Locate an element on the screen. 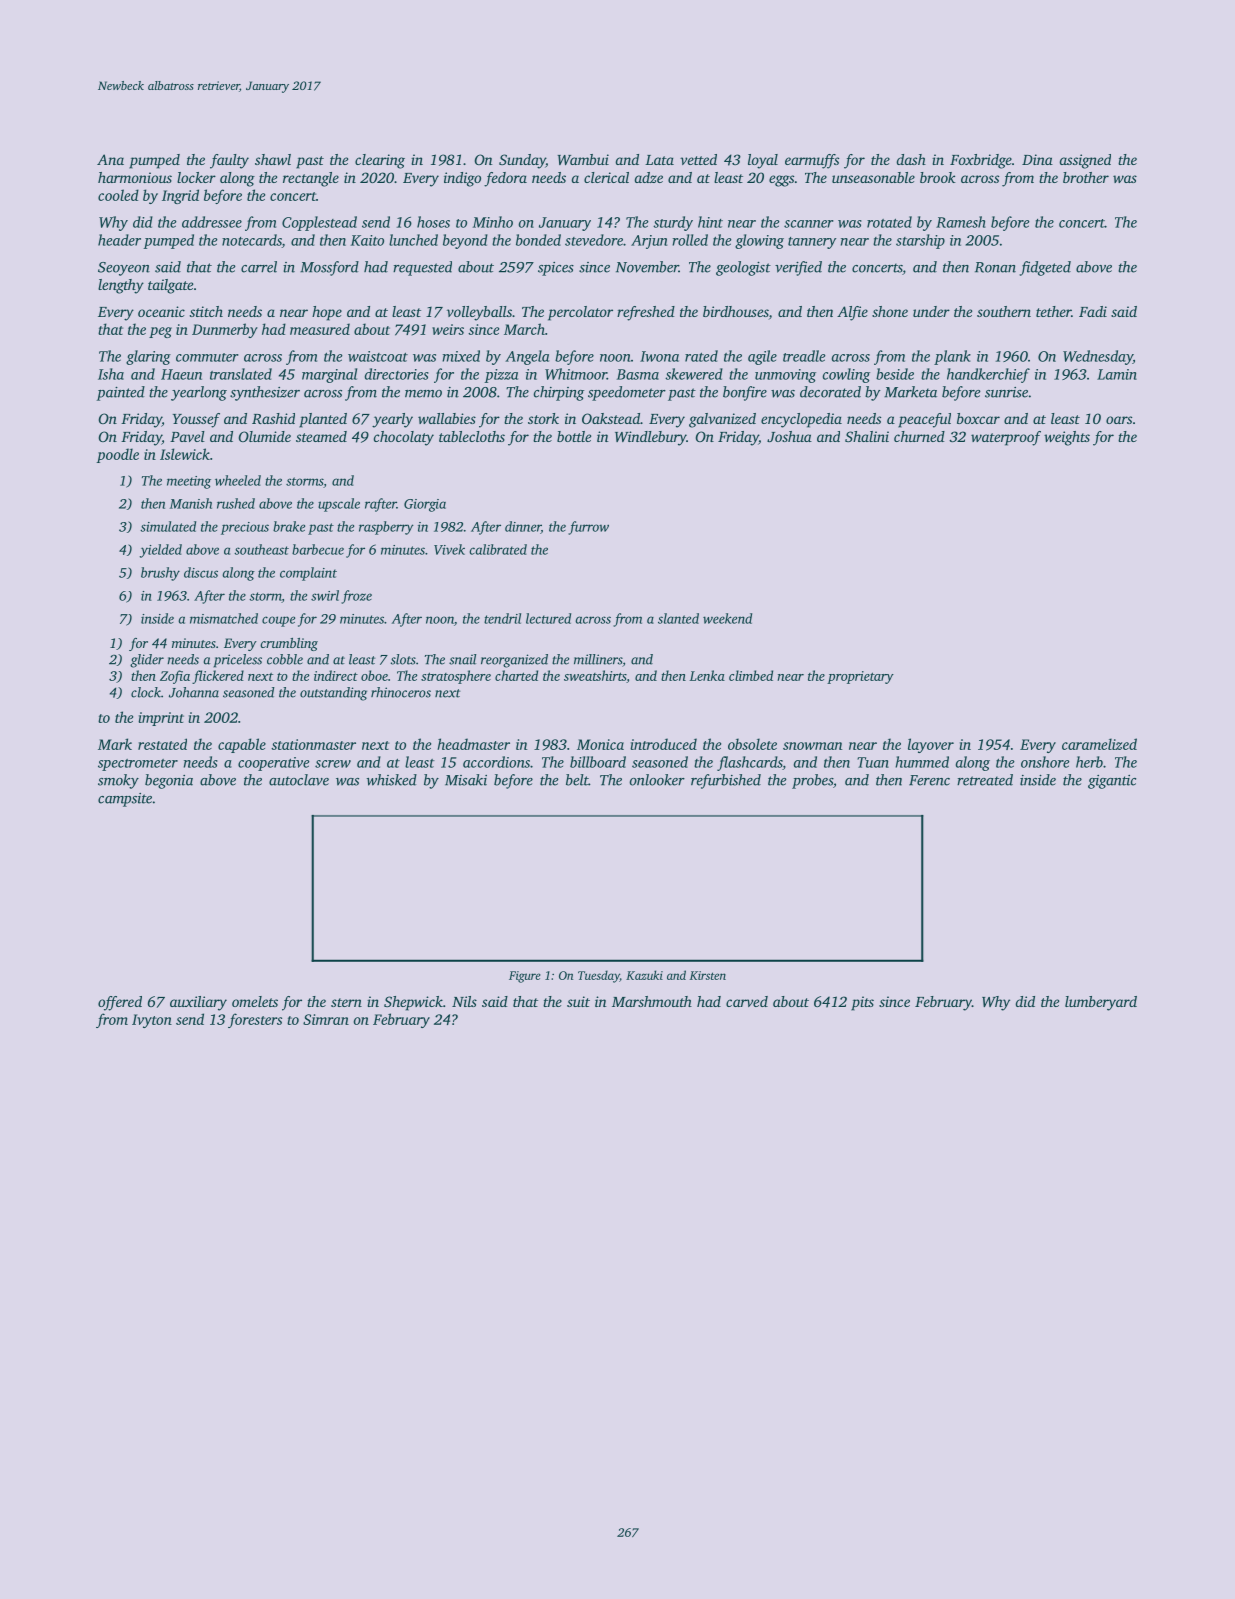 The image size is (1235, 1599). Rashid is located at coordinates (273, 418).
